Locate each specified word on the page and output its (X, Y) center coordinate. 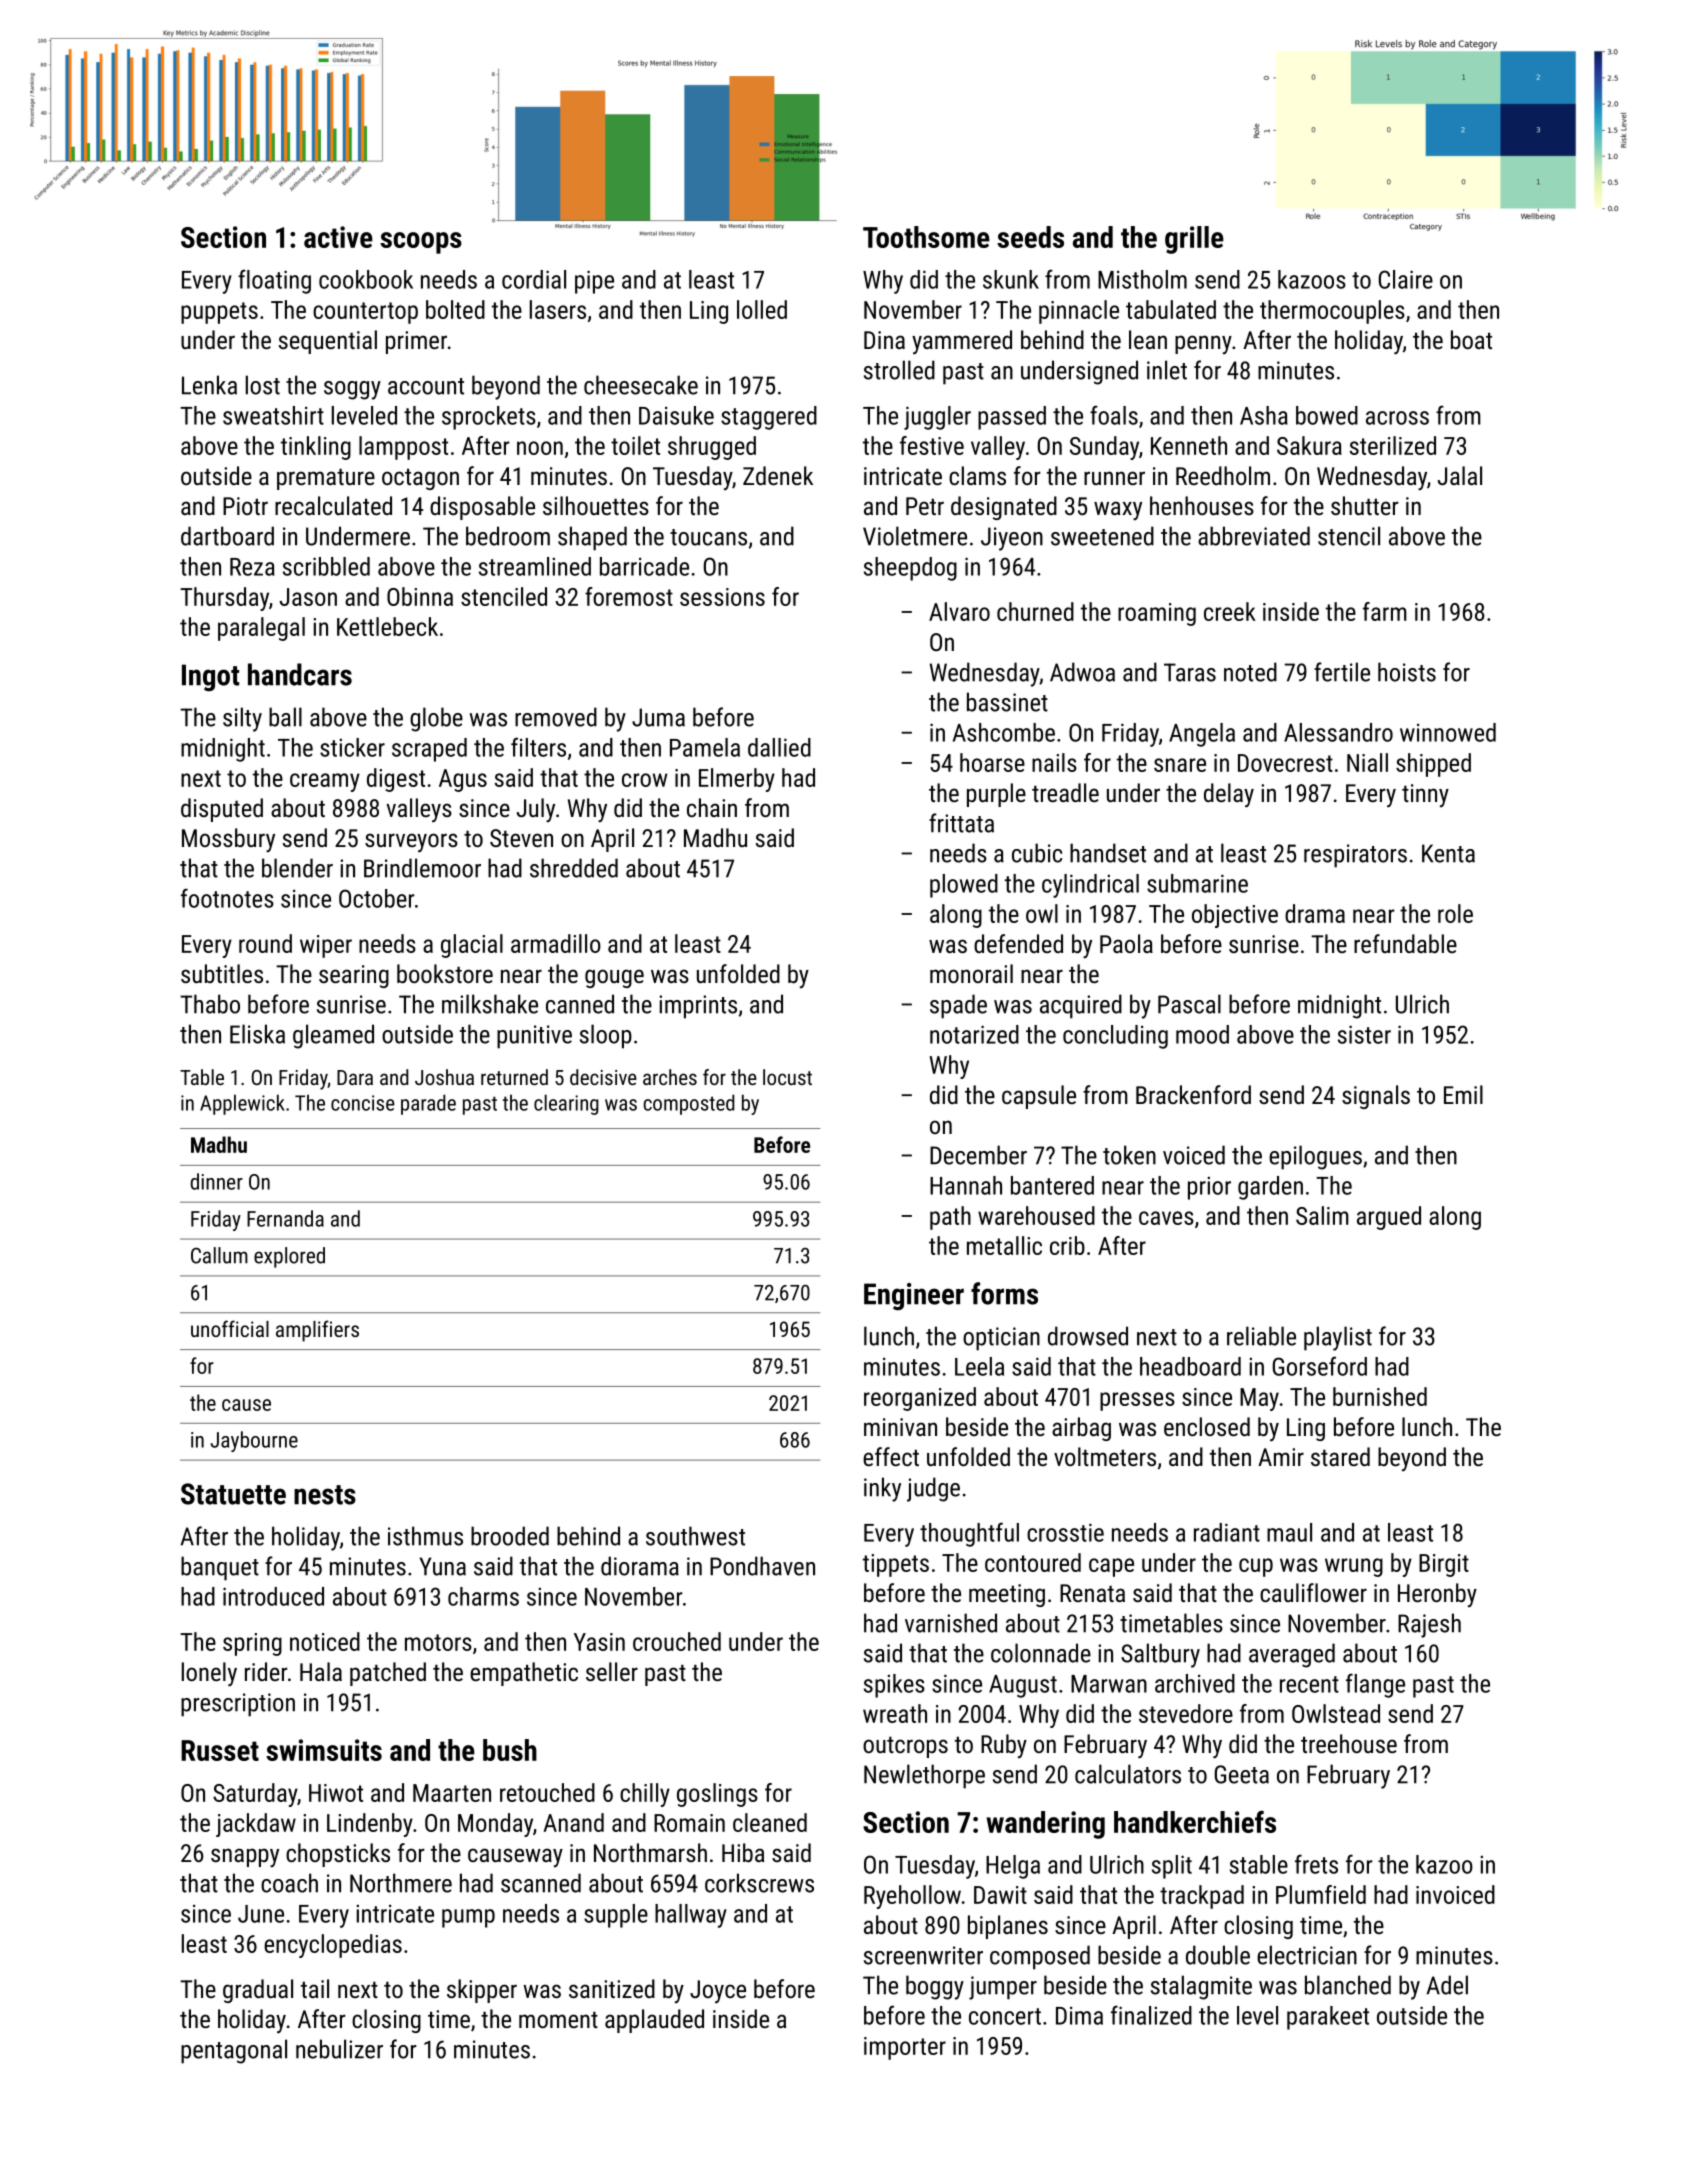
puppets (219, 313)
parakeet (1328, 2018)
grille (1194, 240)
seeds (1030, 237)
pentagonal (234, 2051)
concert (1005, 2016)
